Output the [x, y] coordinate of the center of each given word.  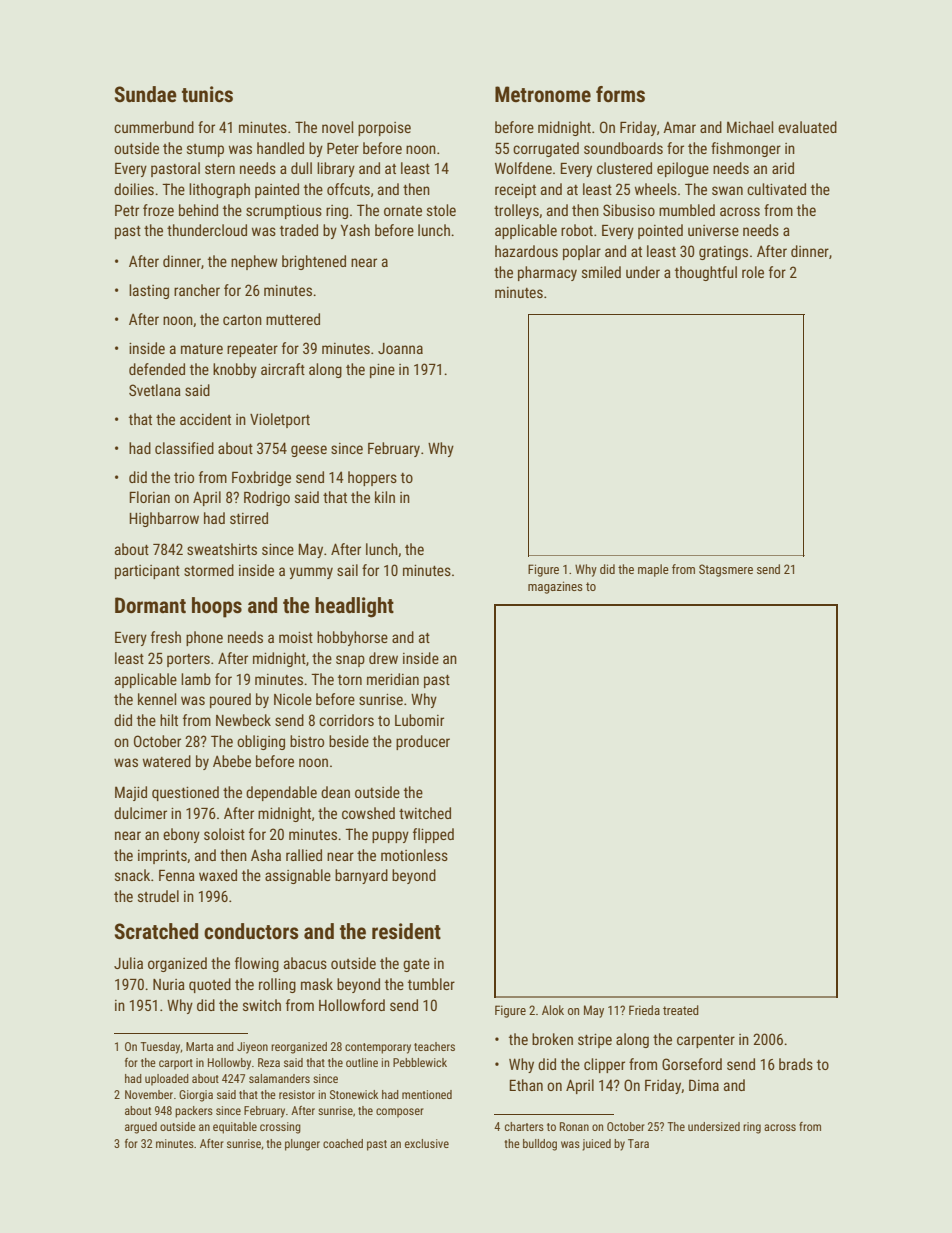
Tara [638, 1143]
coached [343, 1143]
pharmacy [547, 273]
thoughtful [706, 273]
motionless [414, 855]
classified [184, 448]
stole [441, 210]
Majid [131, 793]
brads [796, 1064]
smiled [601, 272]
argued [141, 1128]
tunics [207, 94]
